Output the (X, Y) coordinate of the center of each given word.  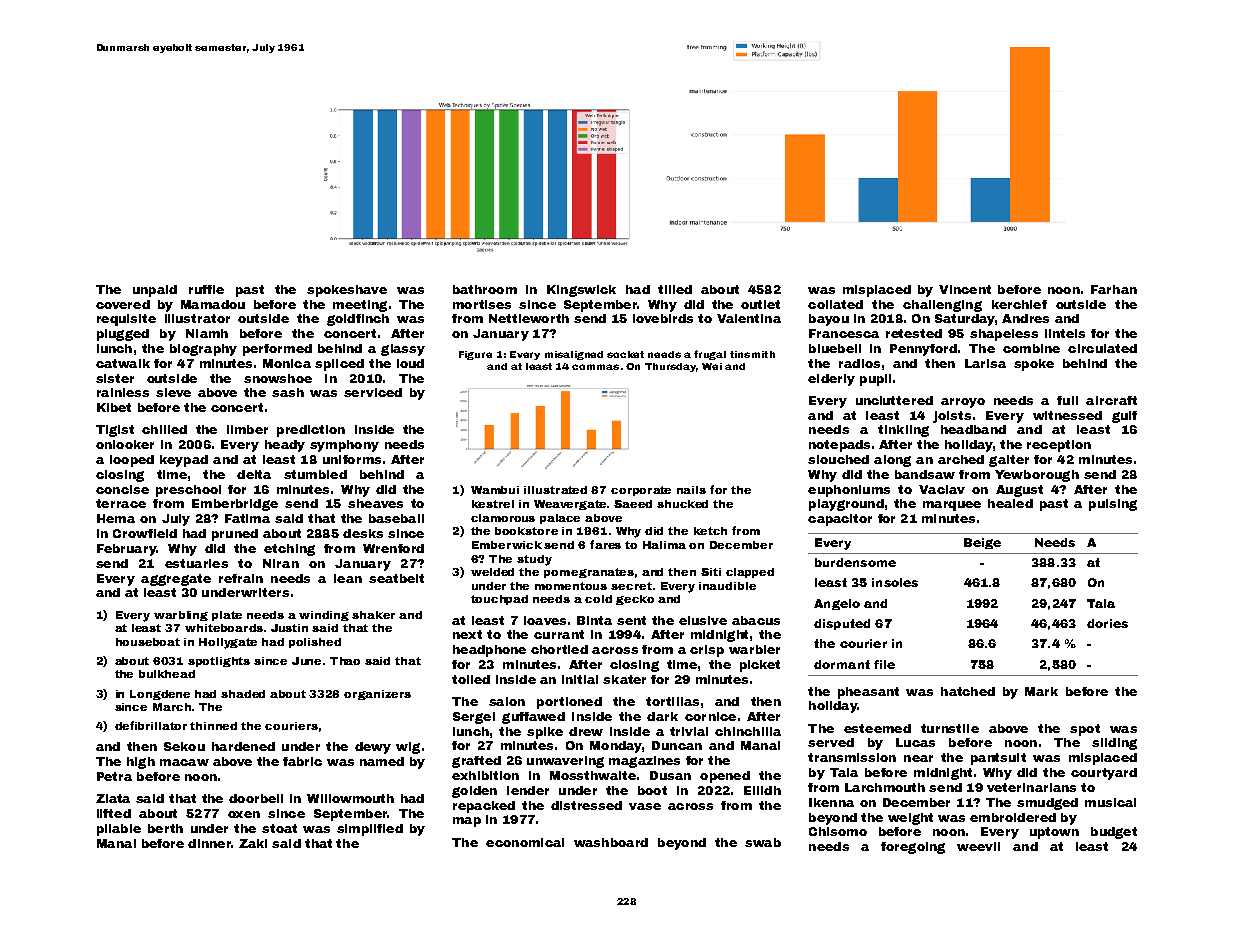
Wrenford (393, 548)
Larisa (985, 363)
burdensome (855, 562)
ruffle (206, 289)
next (467, 634)
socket (625, 354)
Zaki (253, 843)
